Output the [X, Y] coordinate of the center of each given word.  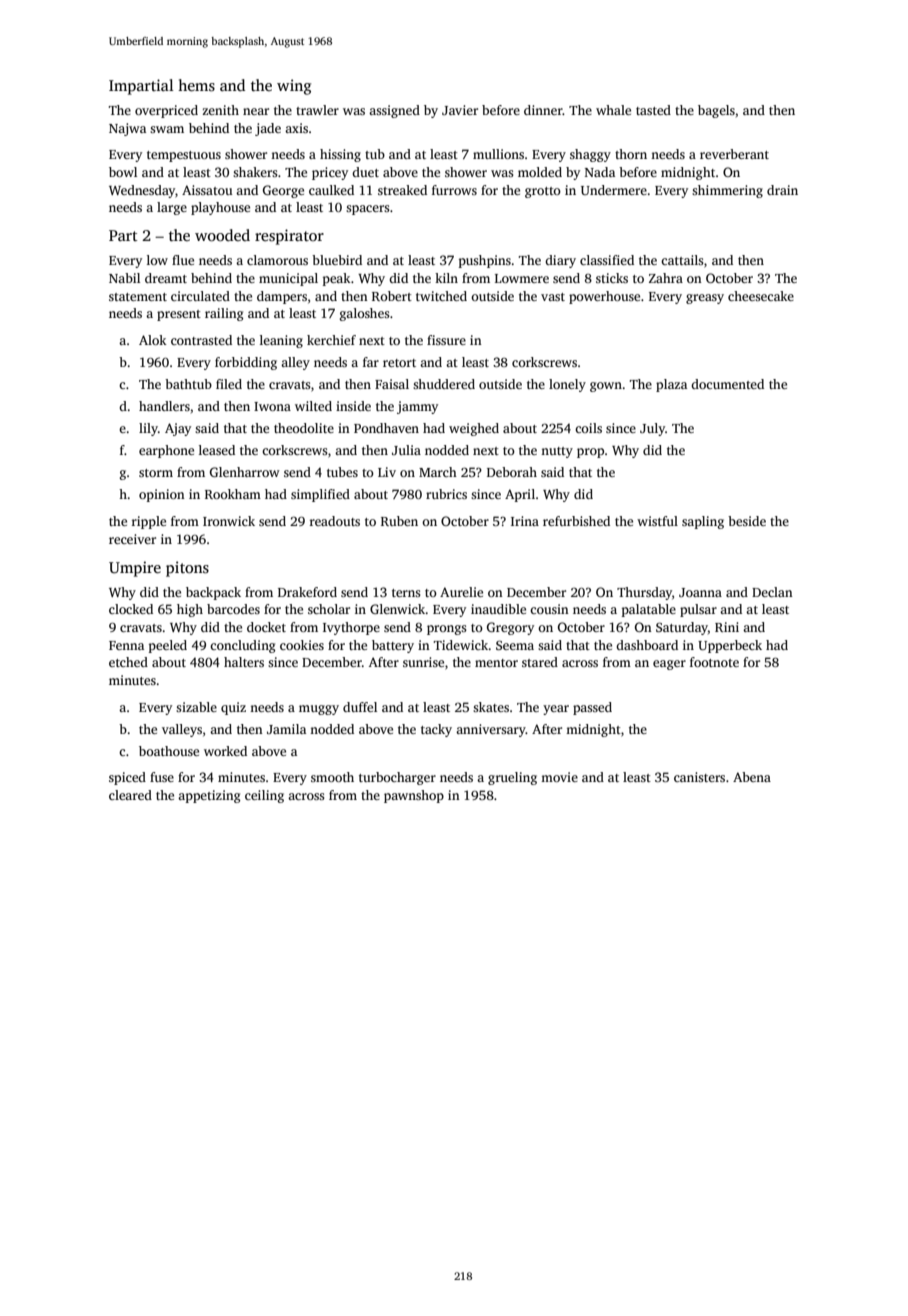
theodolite [304, 428]
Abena [752, 777]
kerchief [331, 340]
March [438, 472]
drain [782, 190]
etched [128, 662]
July [652, 429]
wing [294, 87]
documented [727, 384]
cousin [549, 609]
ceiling [264, 796]
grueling [512, 778]
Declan [772, 592]
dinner [543, 110]
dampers [282, 297]
